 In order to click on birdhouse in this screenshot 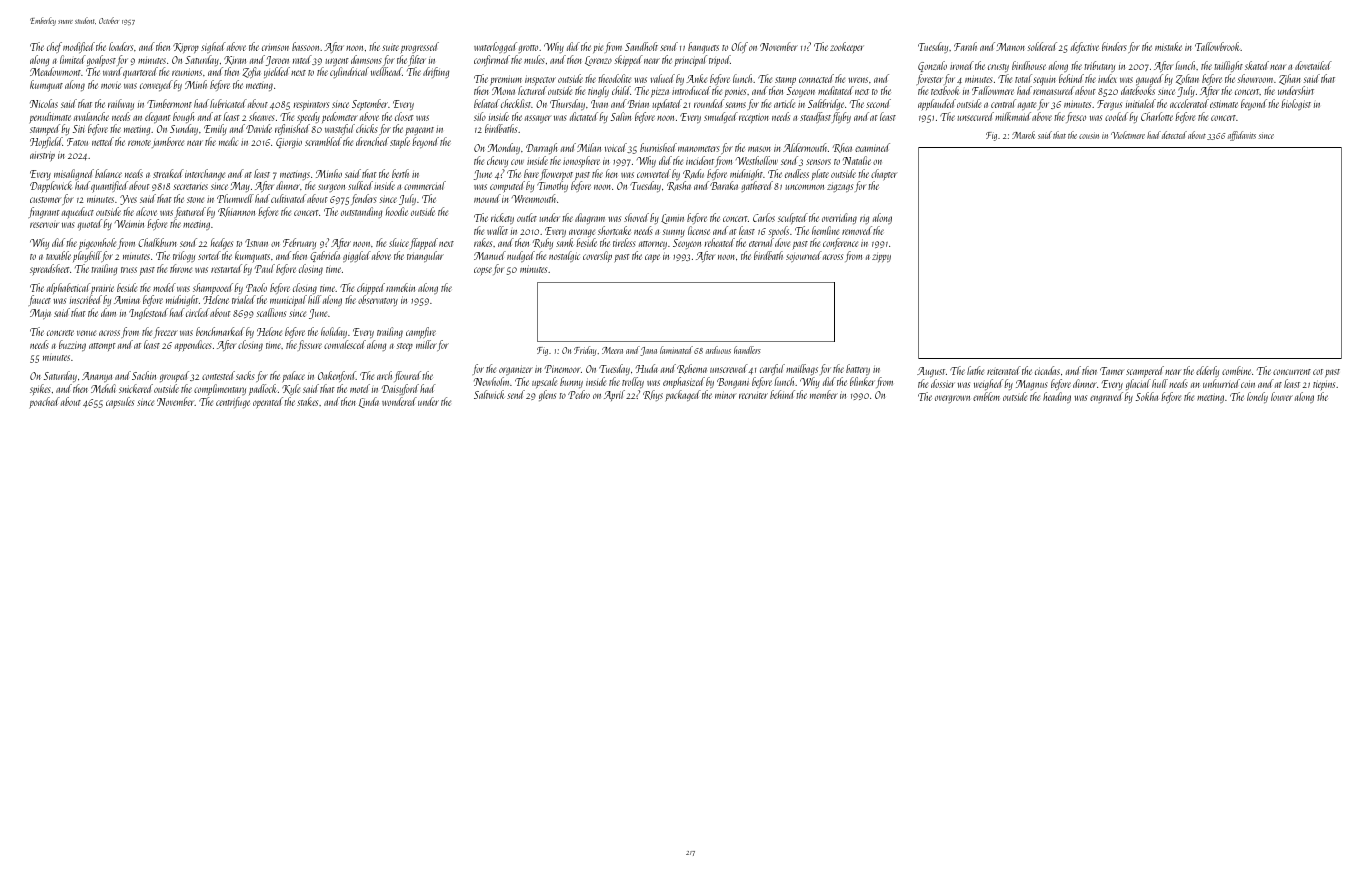, I will do `click(1029, 65)`.
